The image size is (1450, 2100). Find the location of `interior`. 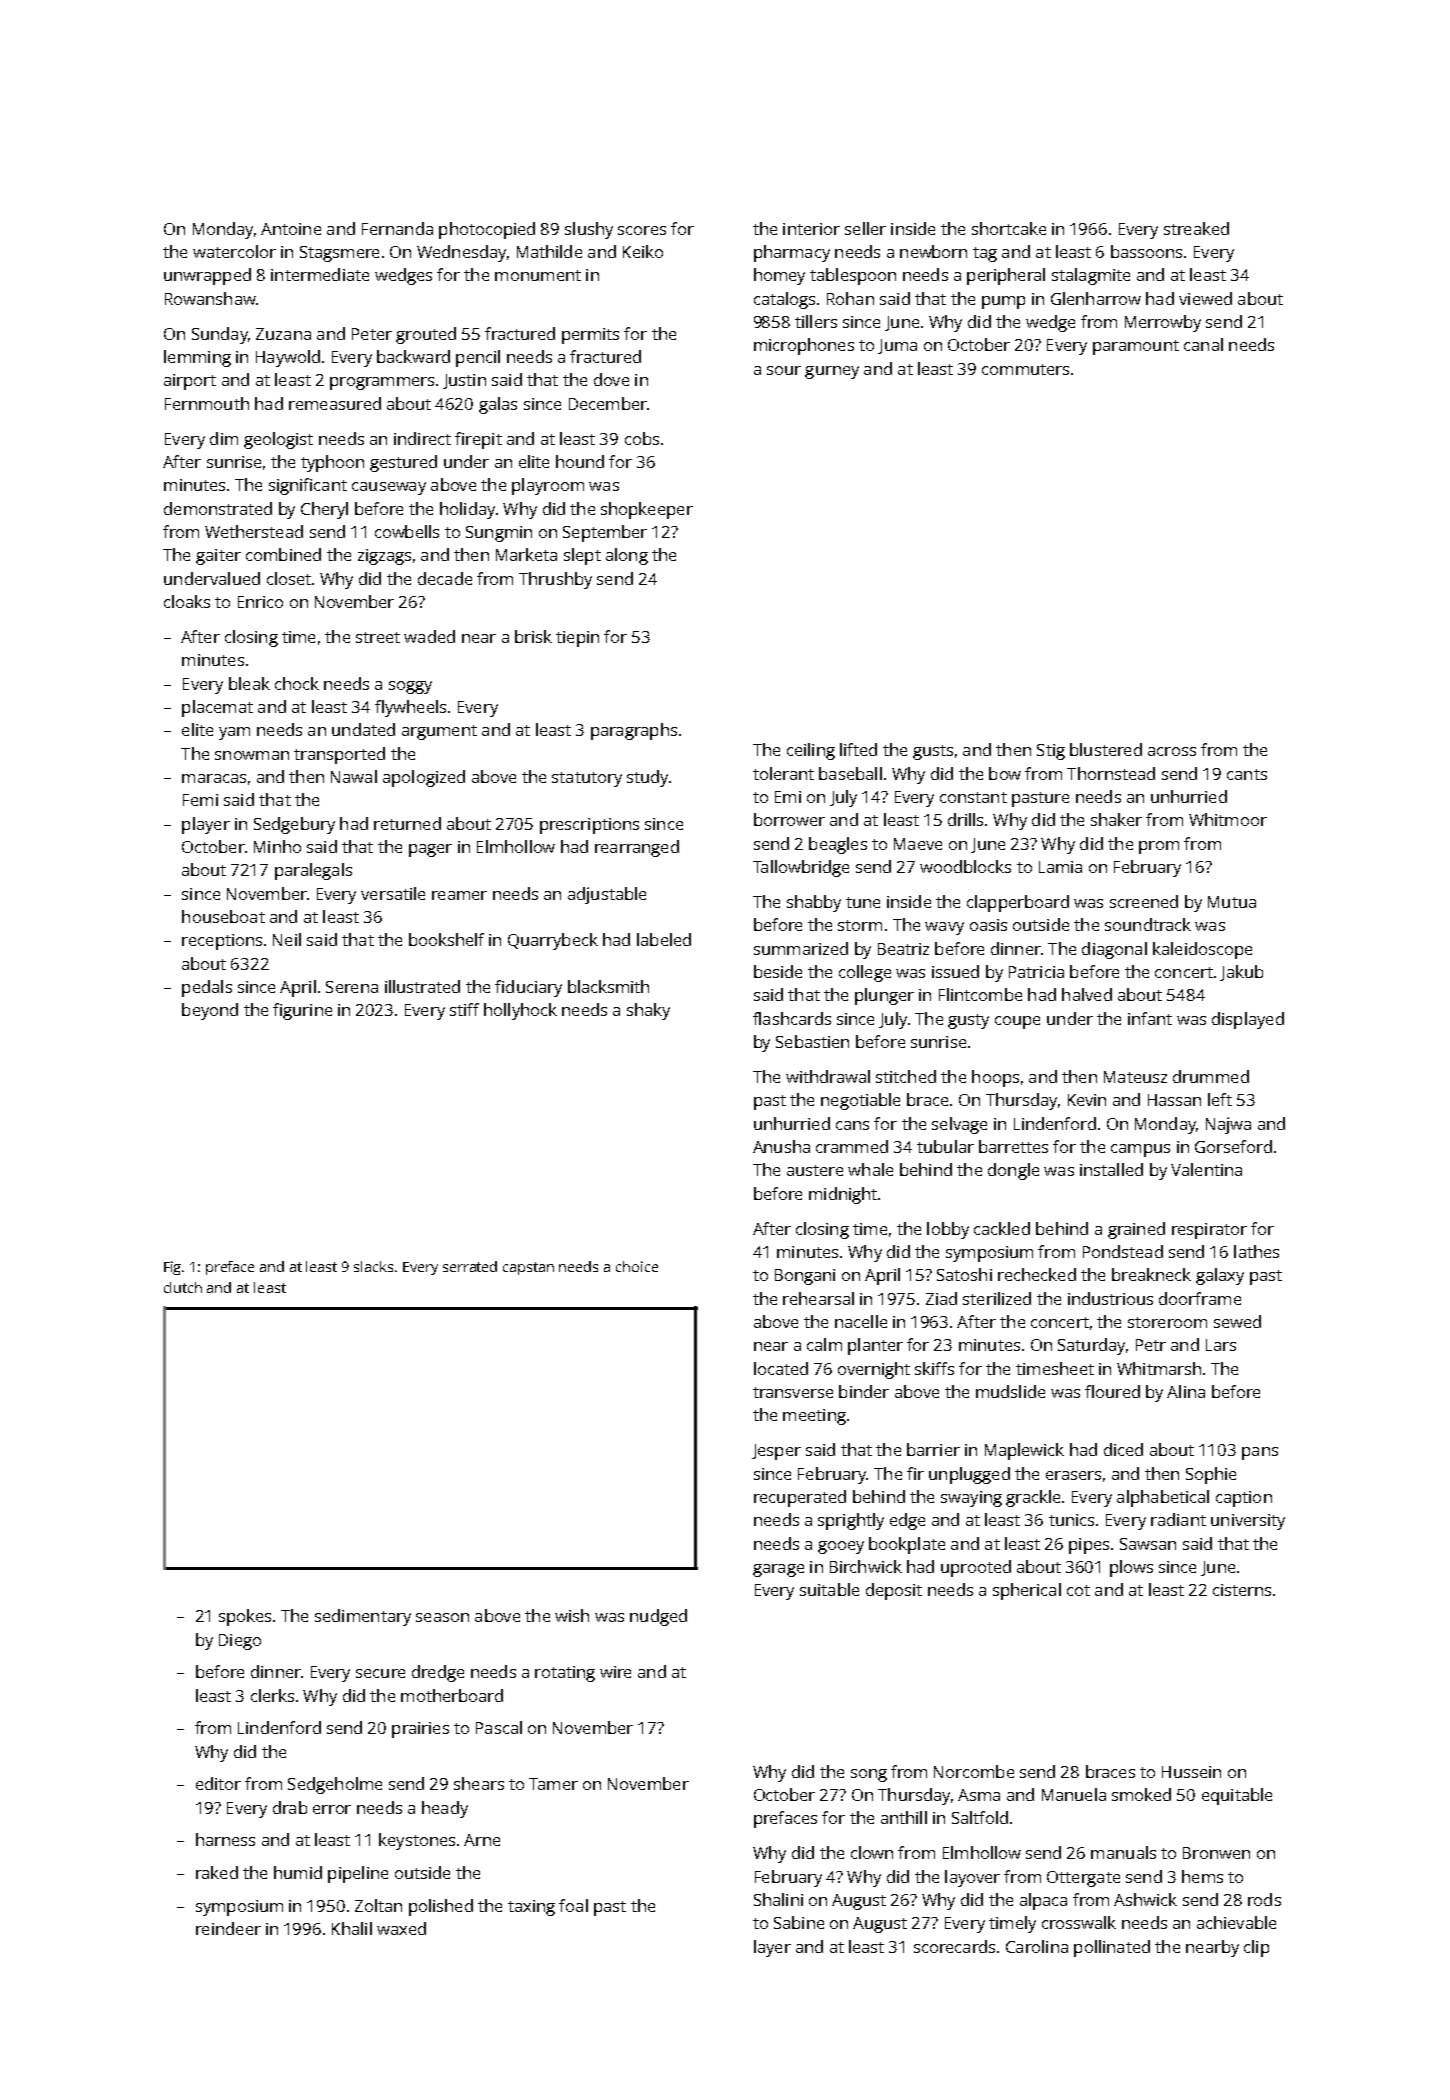

interior is located at coordinates (811, 229).
